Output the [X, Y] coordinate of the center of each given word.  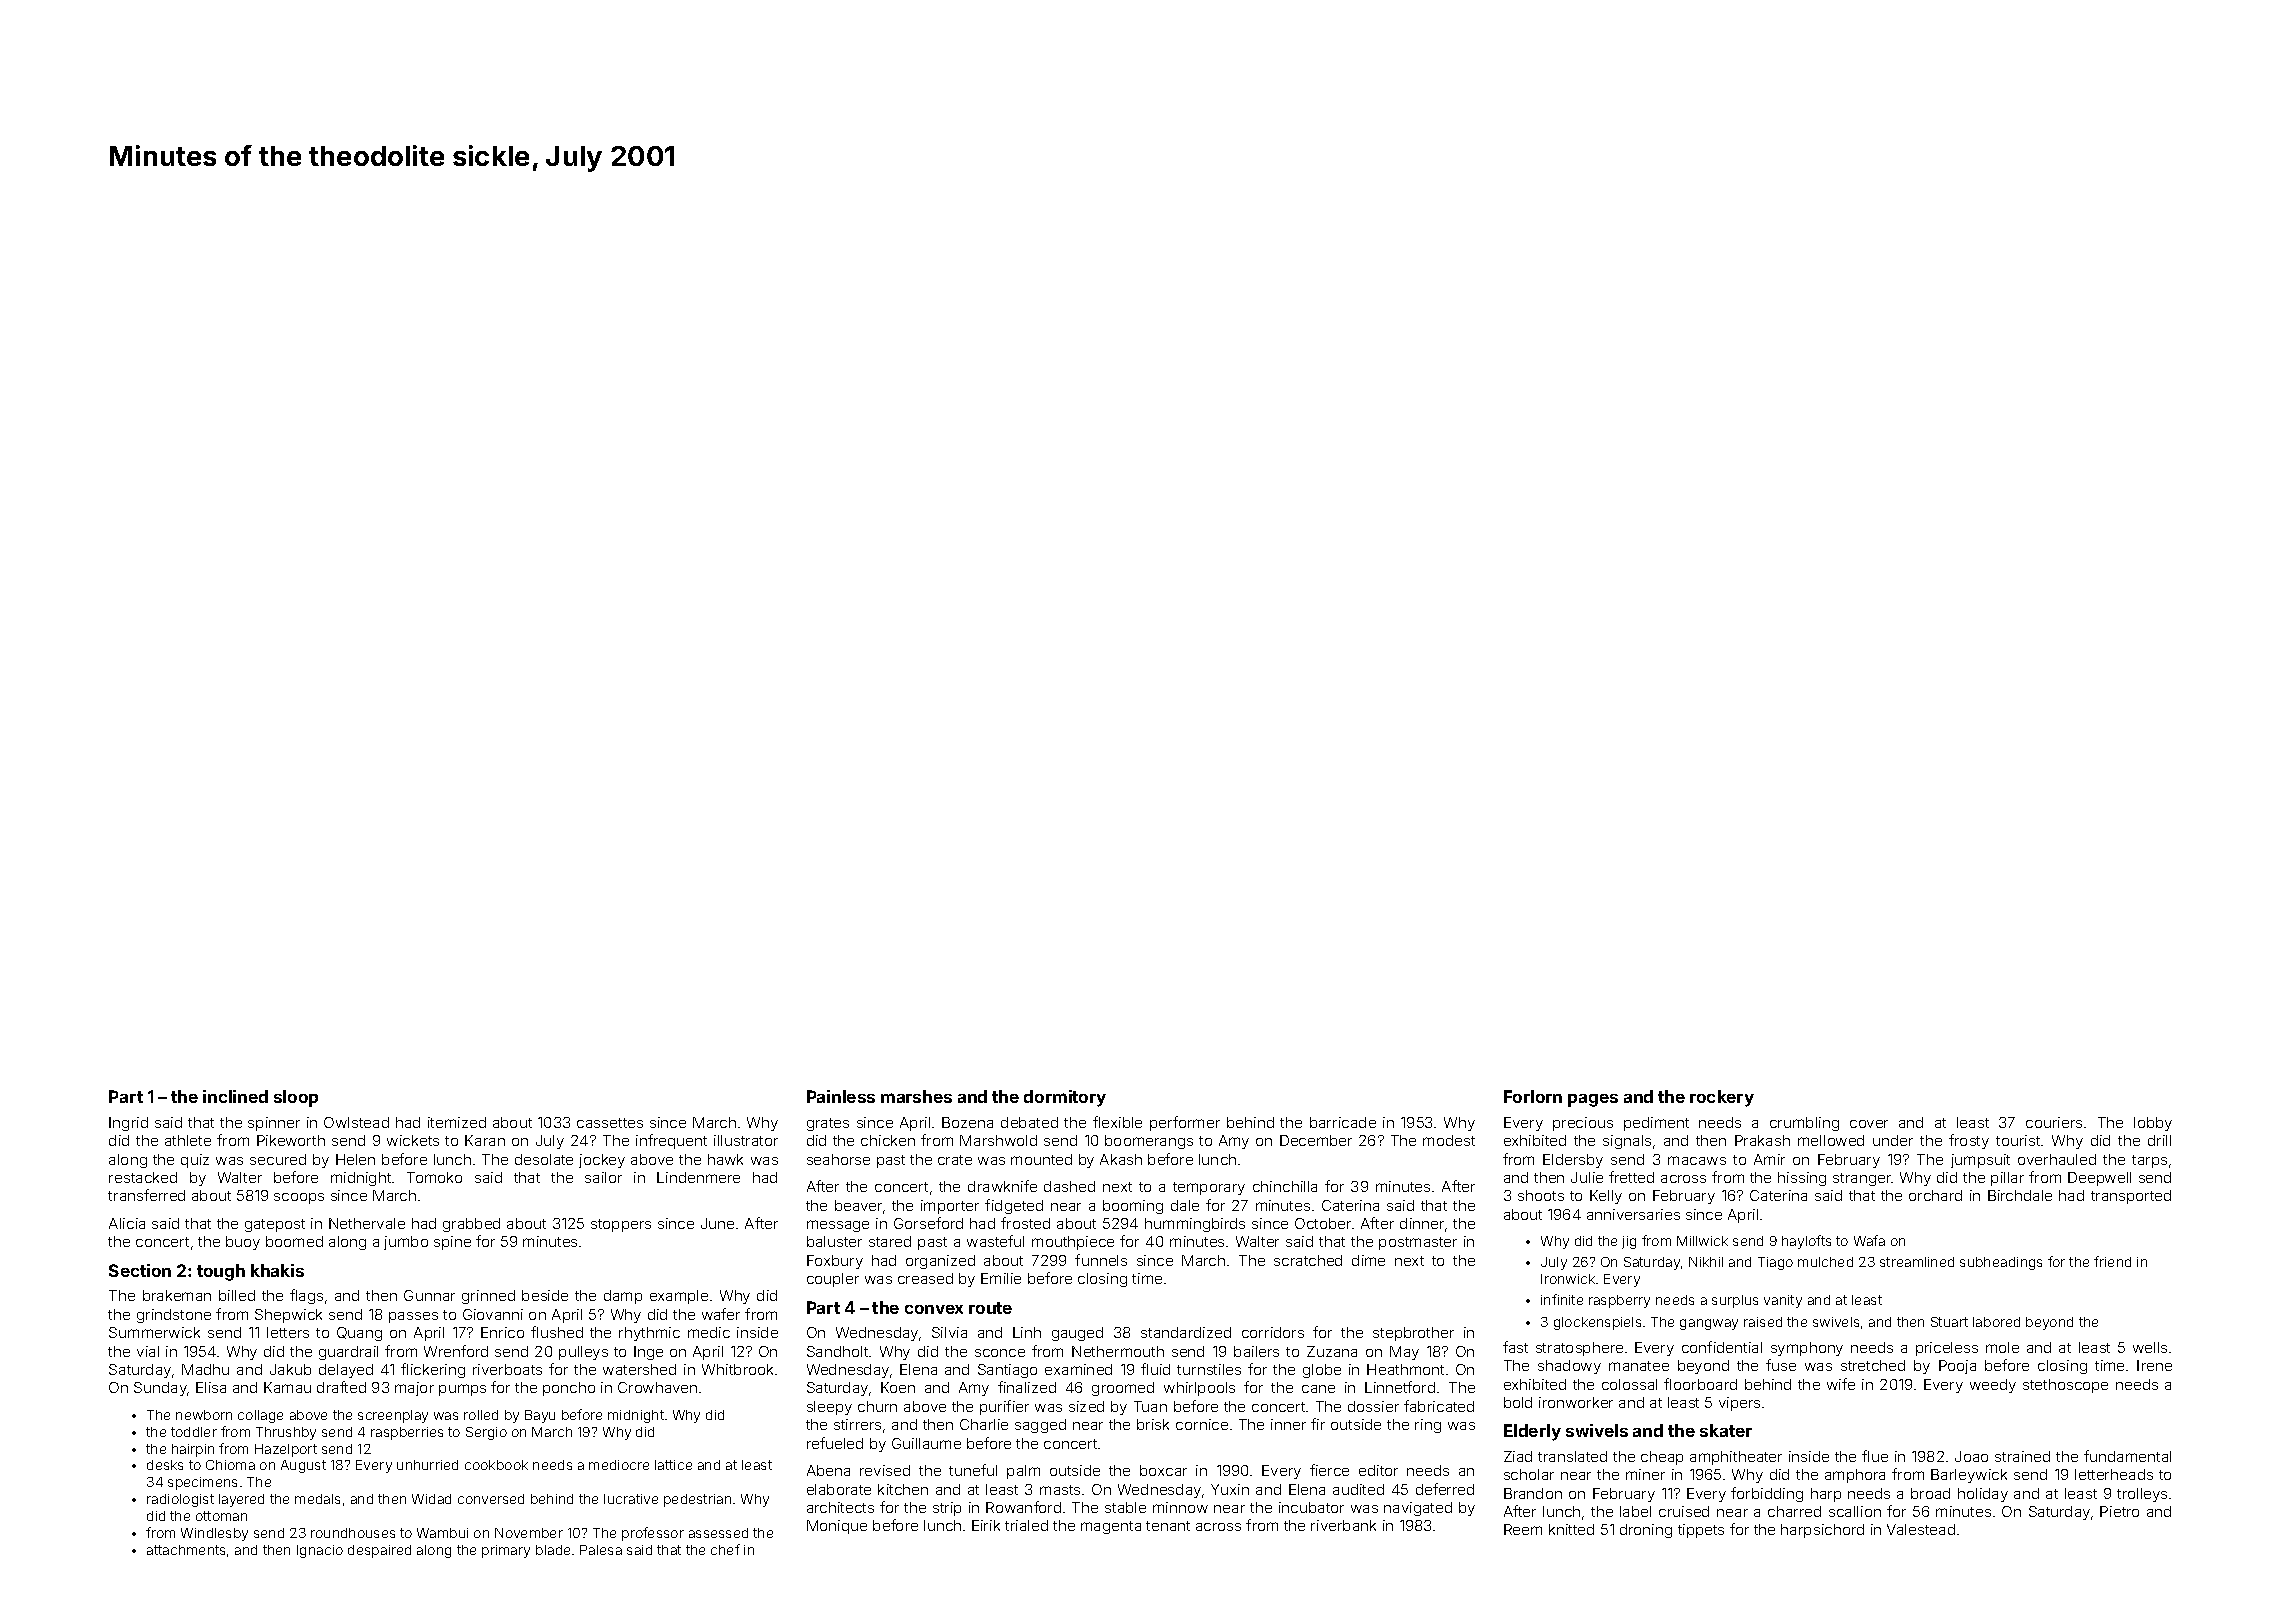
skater [1726, 1430]
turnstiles [1209, 1369]
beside [545, 1295]
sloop [296, 1098]
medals [317, 1499]
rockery [1722, 1098]
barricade [1343, 1122]
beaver [858, 1205]
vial [148, 1351]
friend [2112, 1261]
